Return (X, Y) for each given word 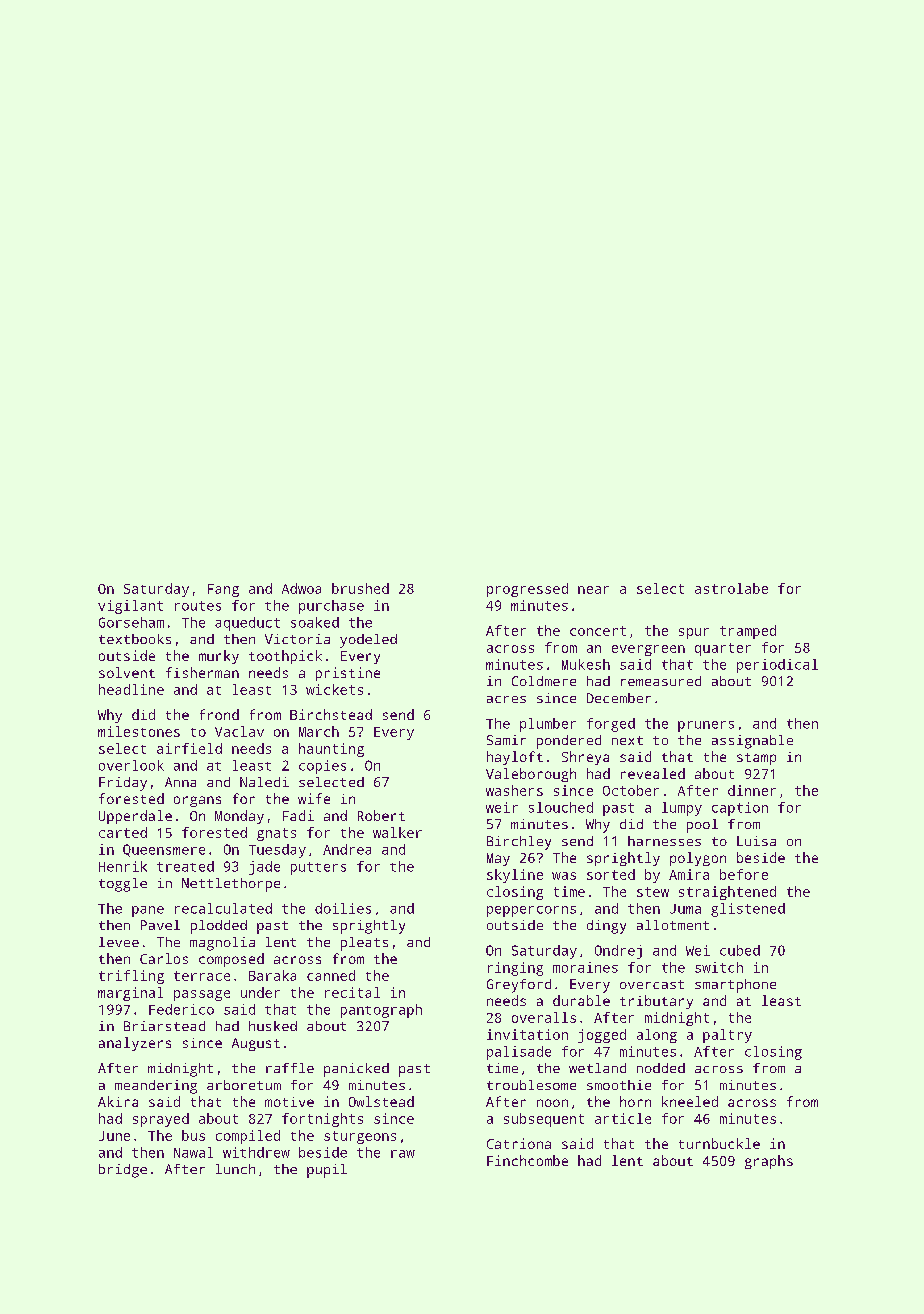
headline (131, 689)
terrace (202, 976)
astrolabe (731, 588)
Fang (223, 590)
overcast (652, 984)
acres (506, 699)
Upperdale (135, 817)
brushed (360, 588)
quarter (723, 649)
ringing (515, 969)
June (114, 1136)
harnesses (664, 841)
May (498, 859)
